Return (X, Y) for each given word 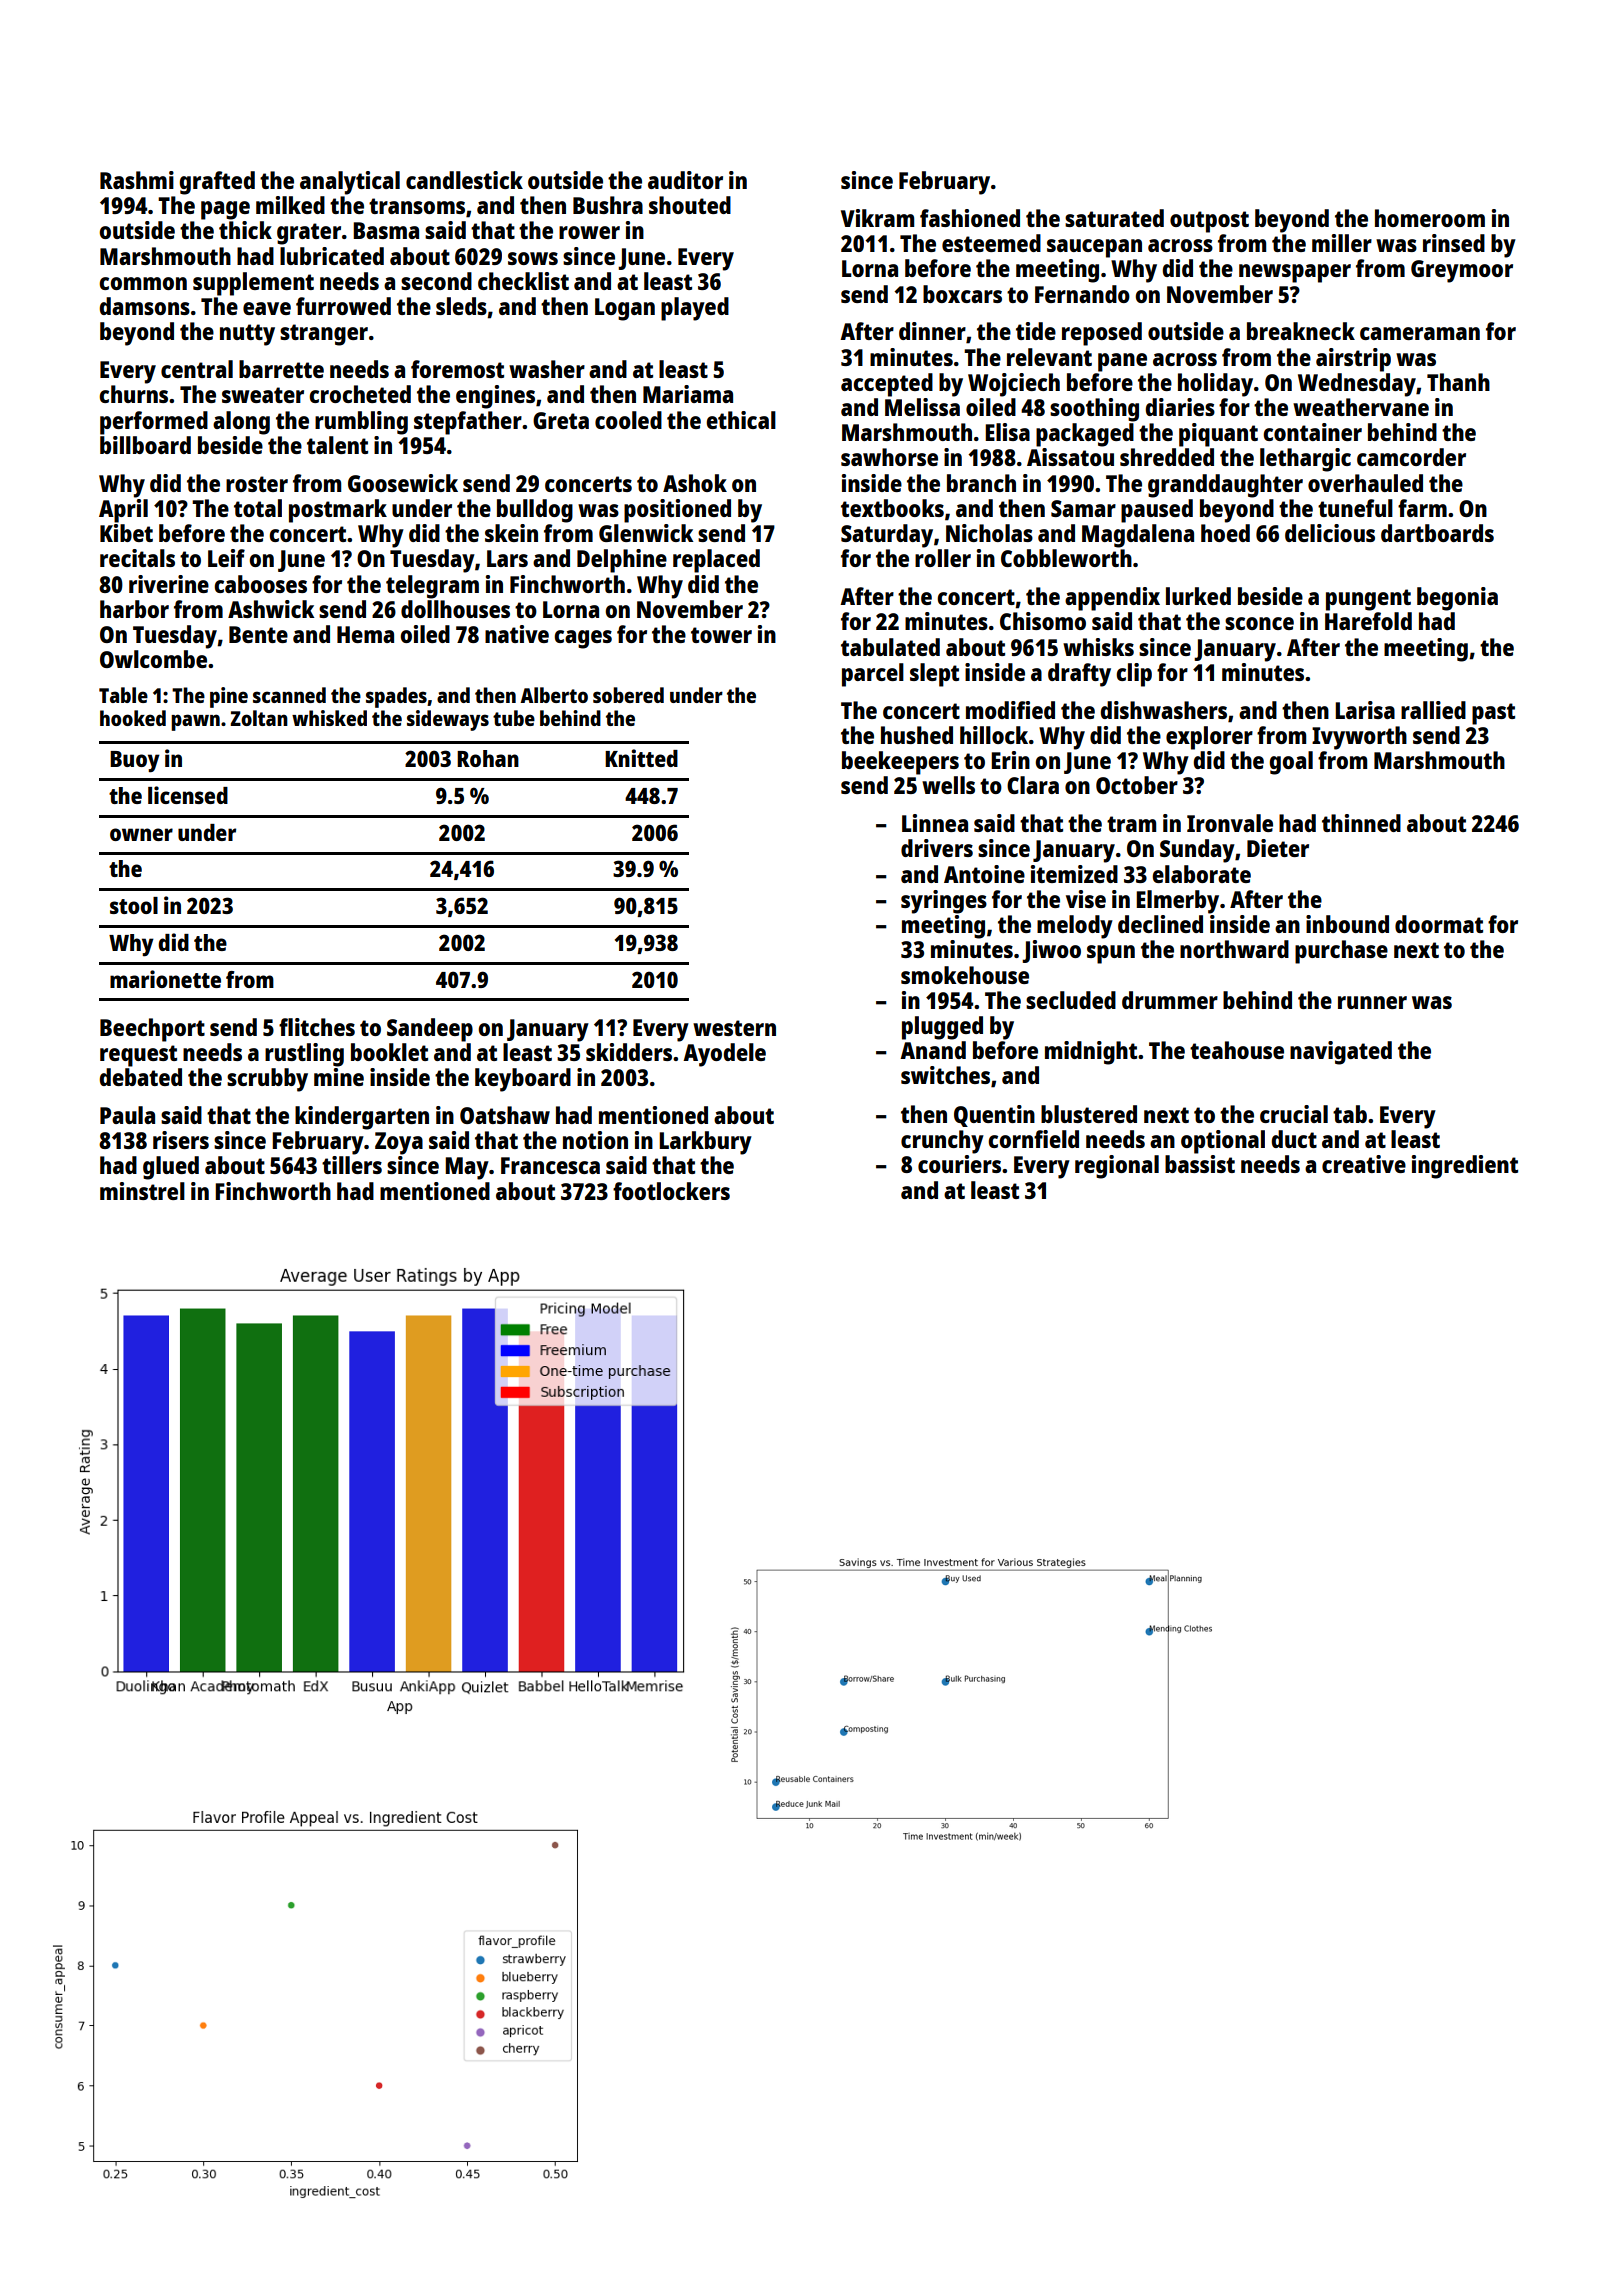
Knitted (641, 758)
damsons (144, 306)
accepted (887, 385)
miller (1342, 243)
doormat (1439, 924)
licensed (188, 795)
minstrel (142, 1191)
